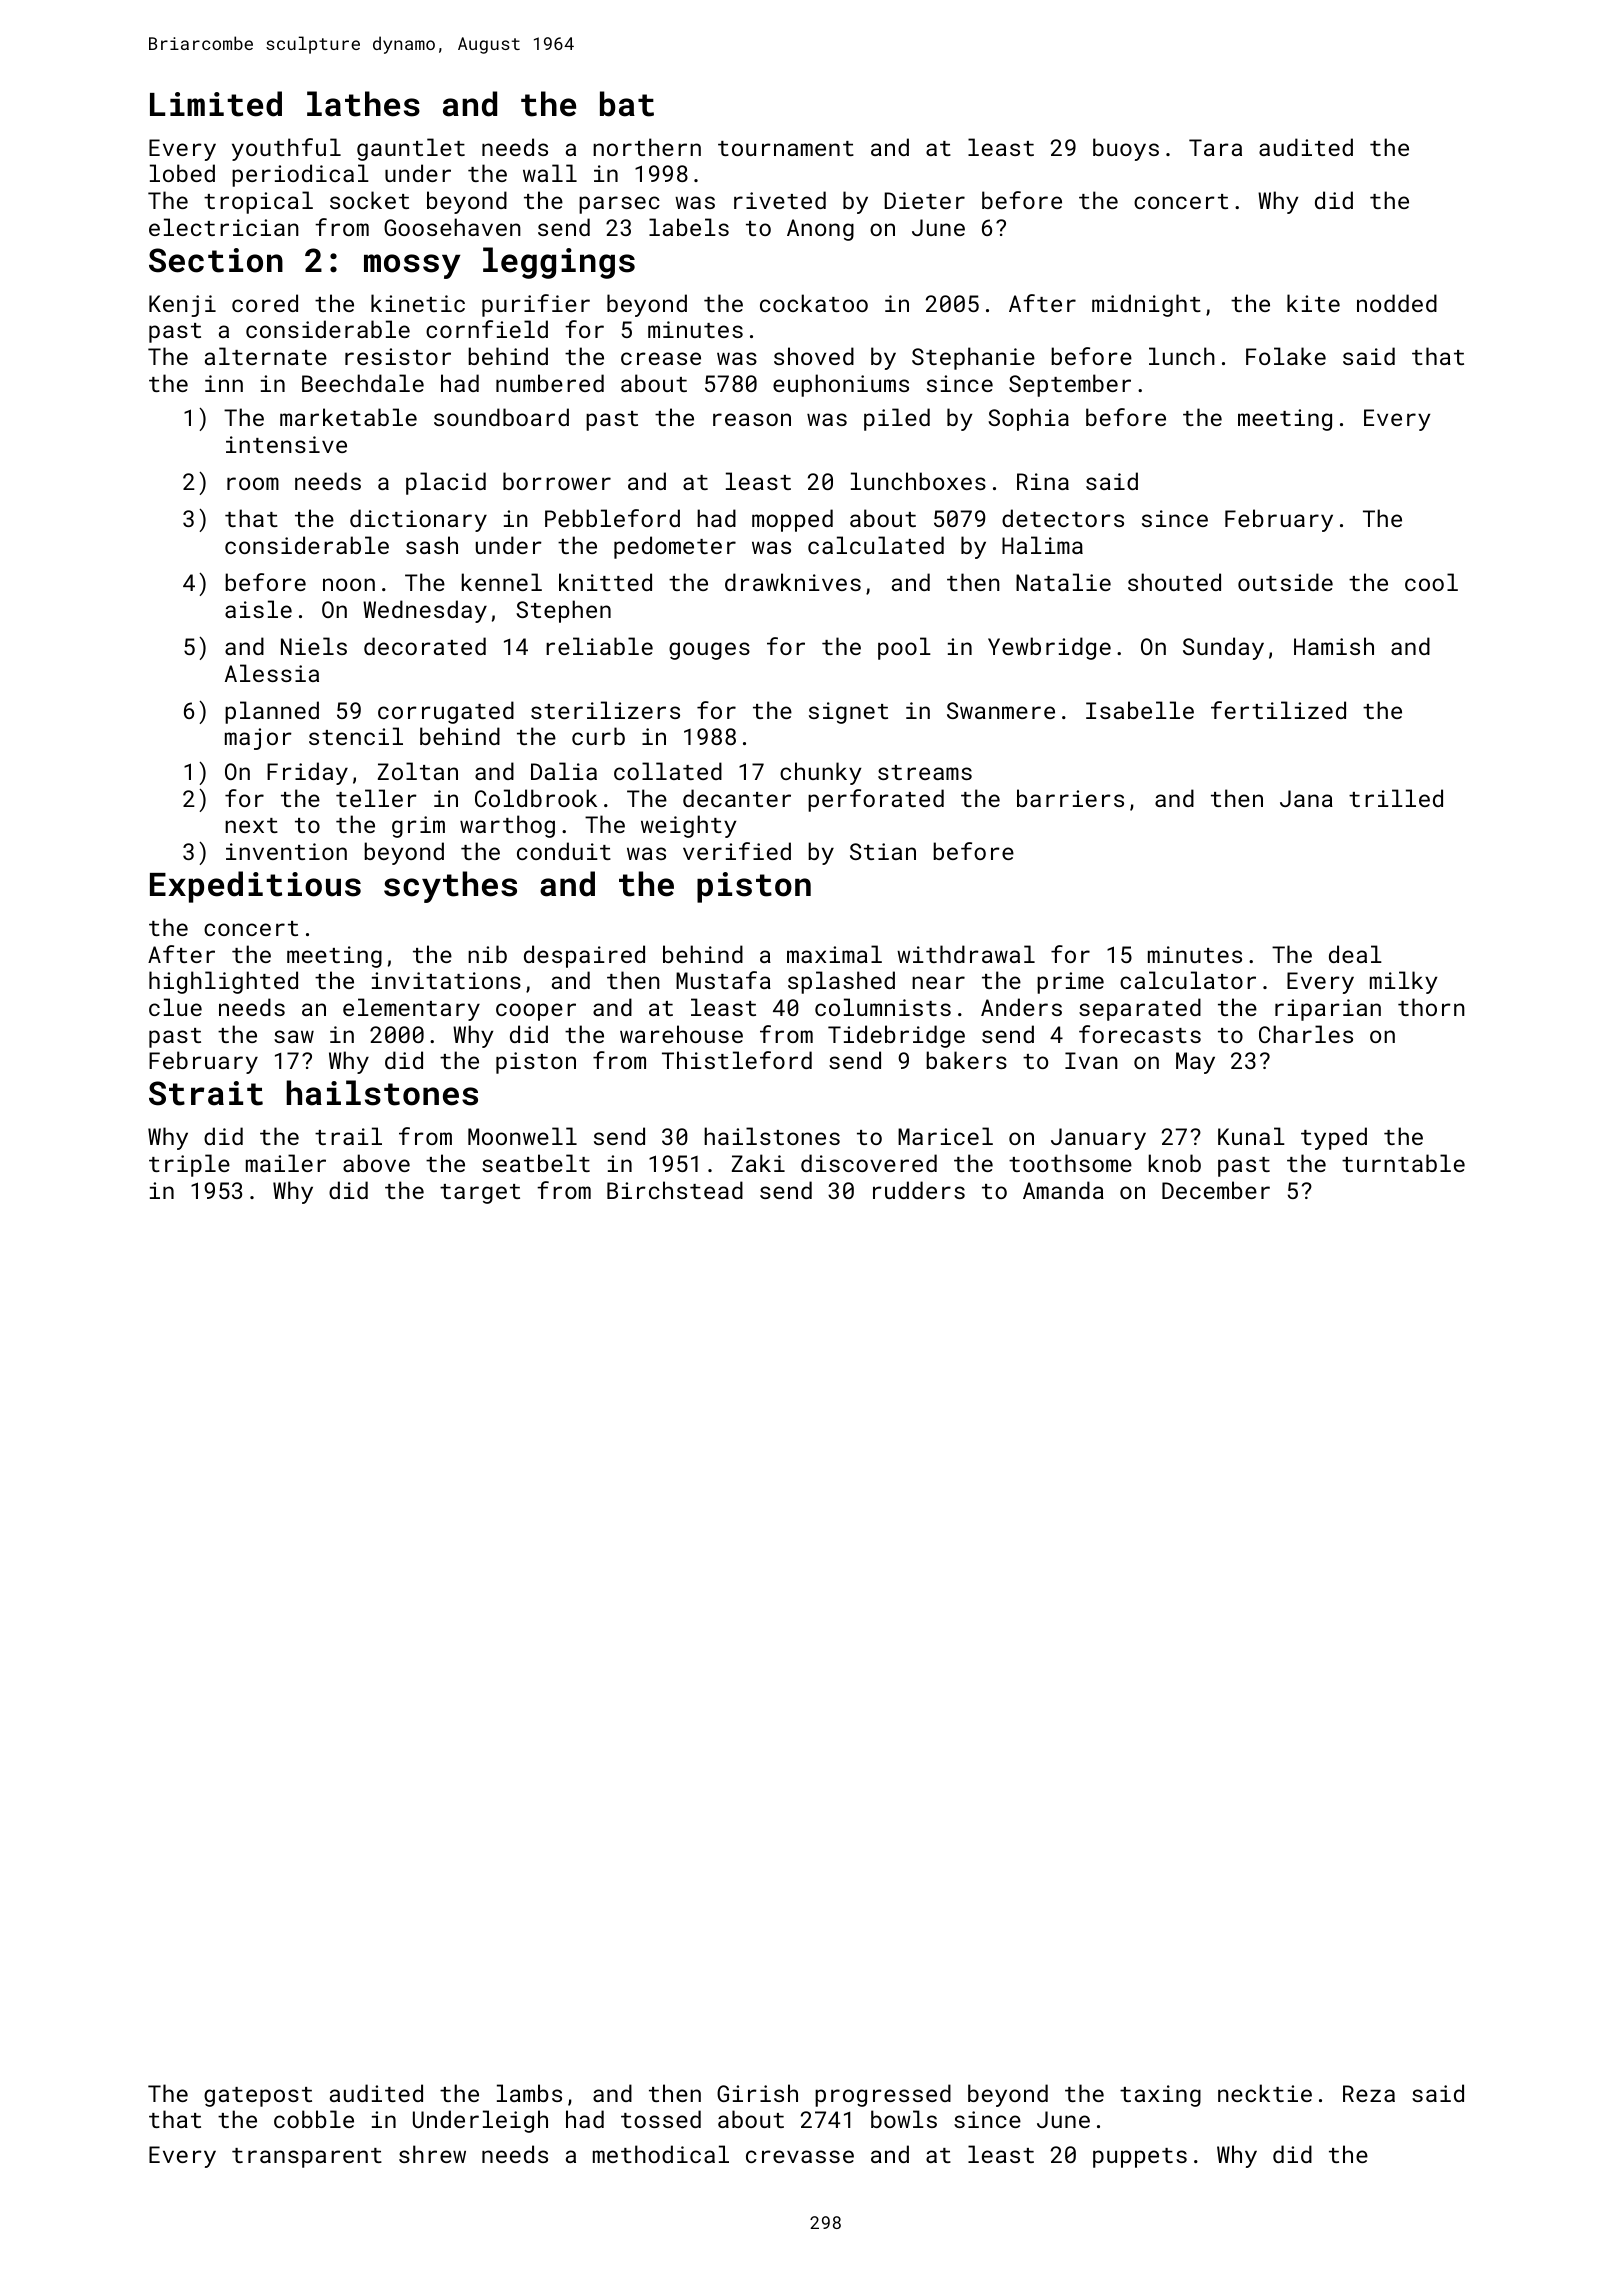 The width and height of the image is (1620, 2292). I want to click on gatepost, so click(258, 2097).
